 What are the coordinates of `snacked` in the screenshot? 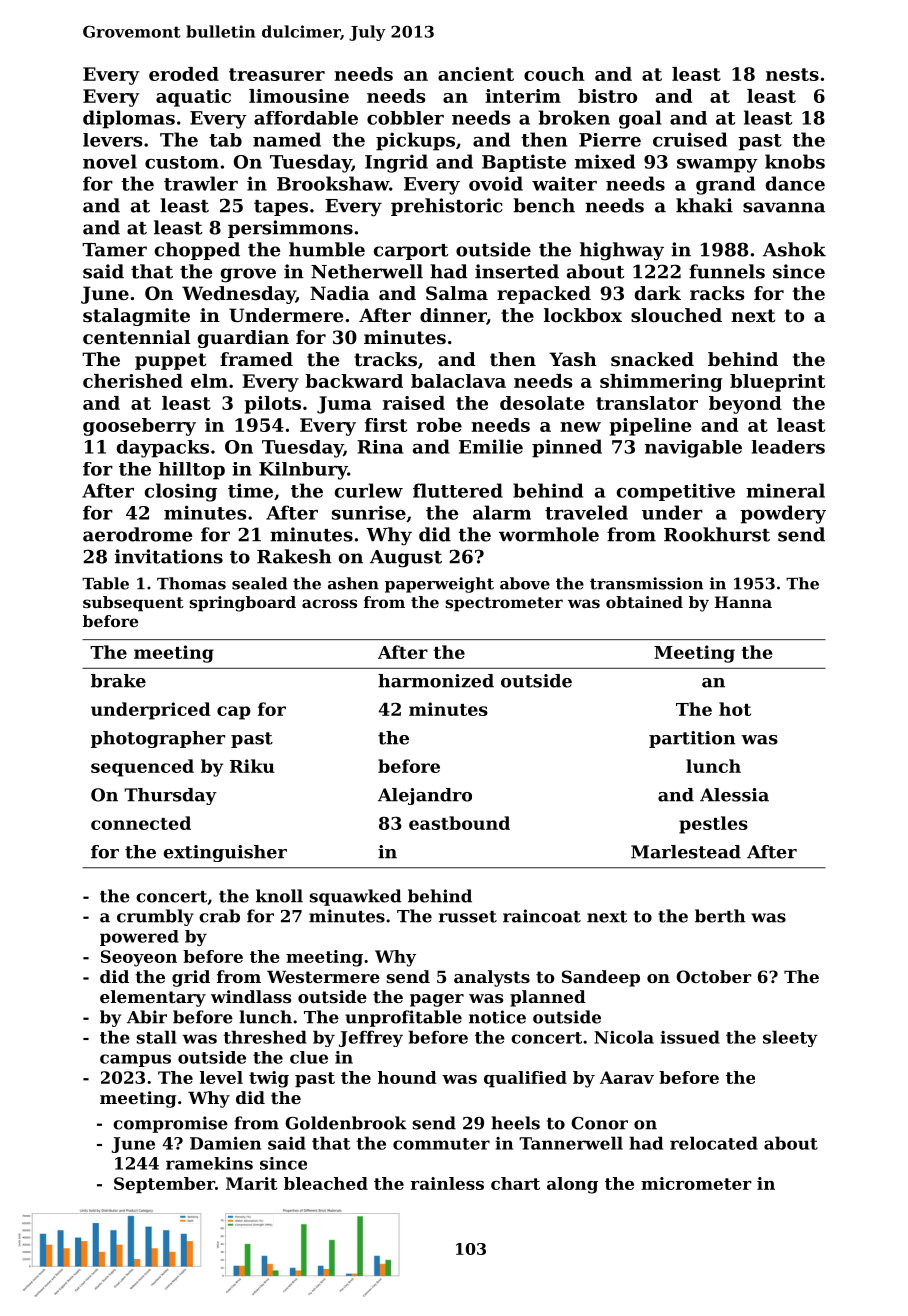 It's located at (652, 359).
